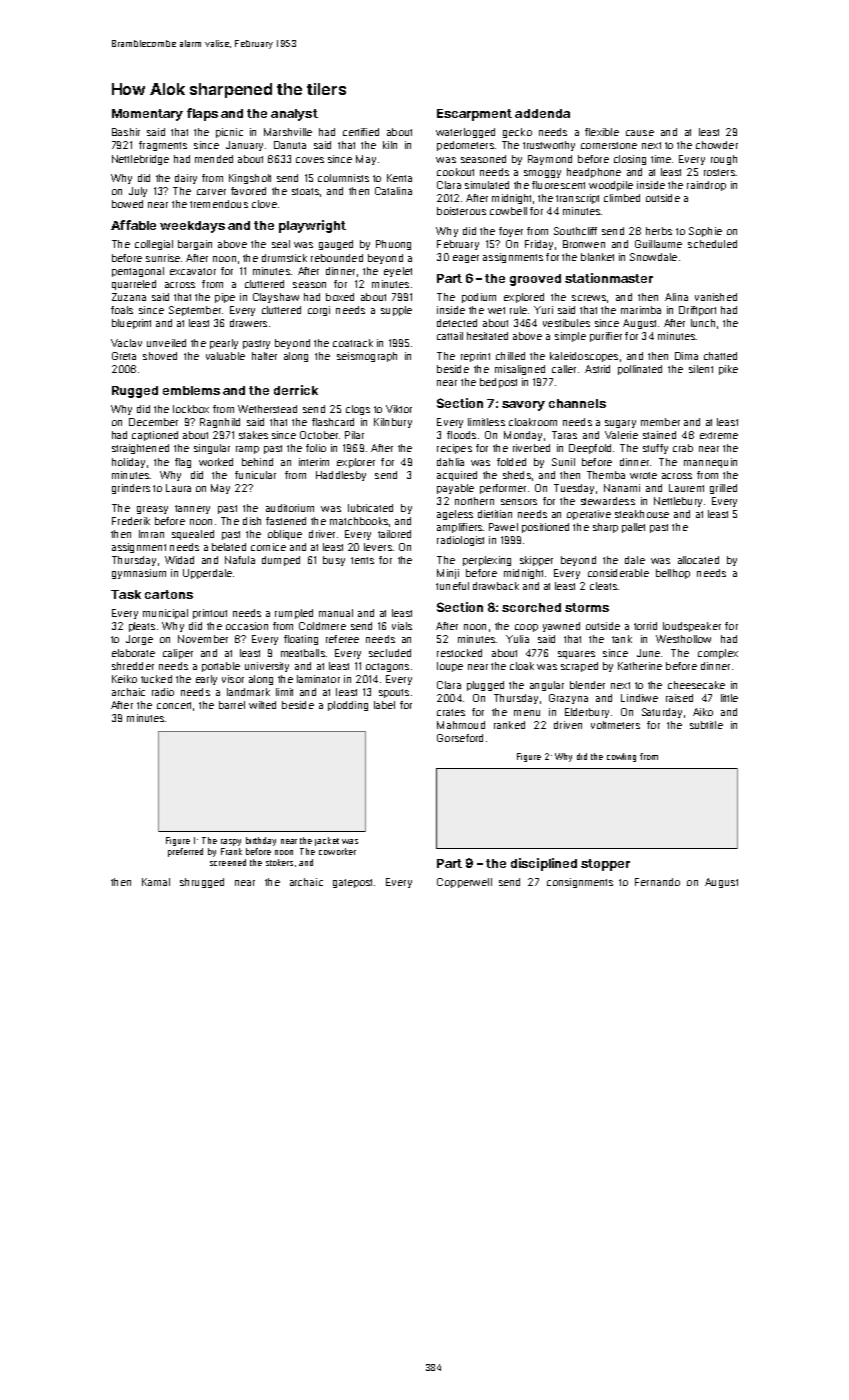 The width and height of the image is (849, 1400). Describe the element at coordinates (550, 160) in the image. I see `Raymond` at that location.
